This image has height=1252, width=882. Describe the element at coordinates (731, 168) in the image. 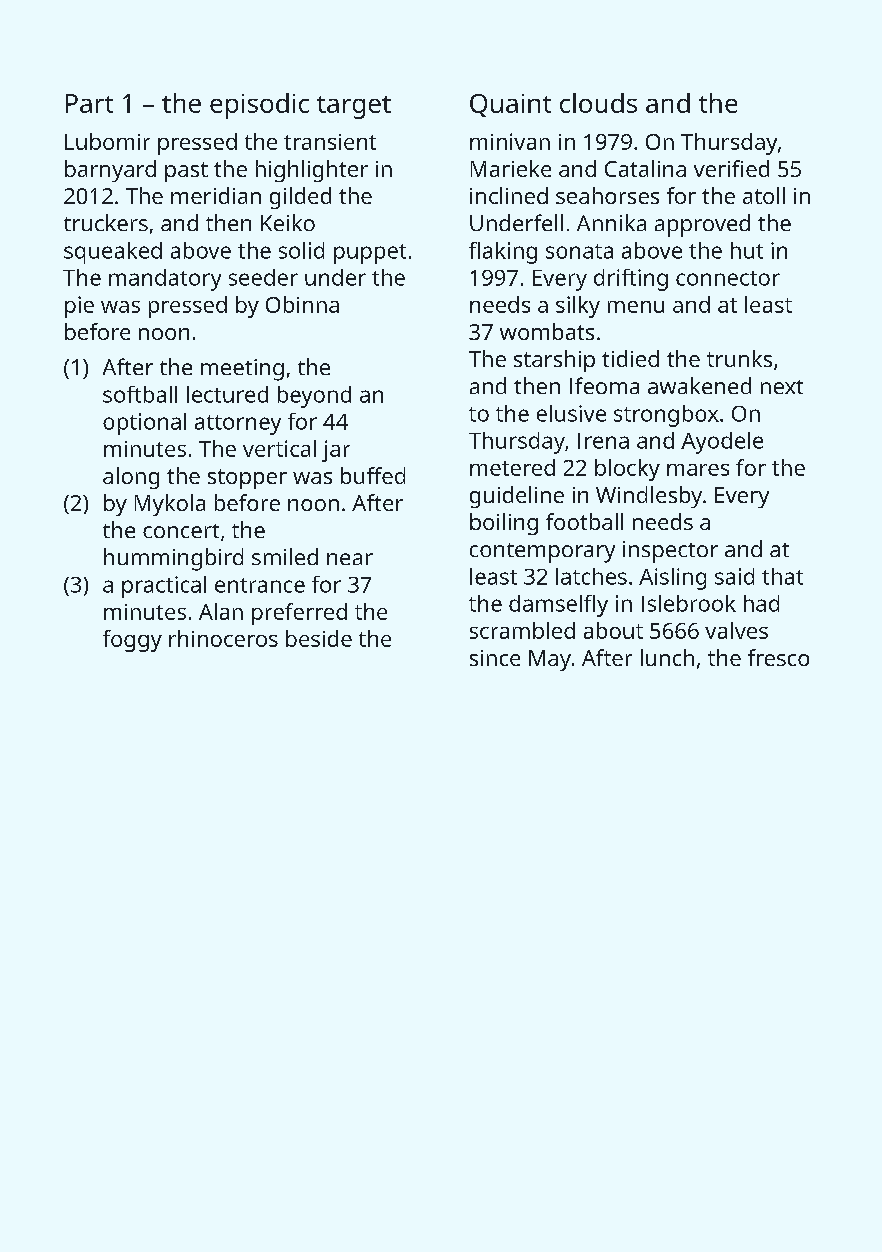

I see `verified` at that location.
